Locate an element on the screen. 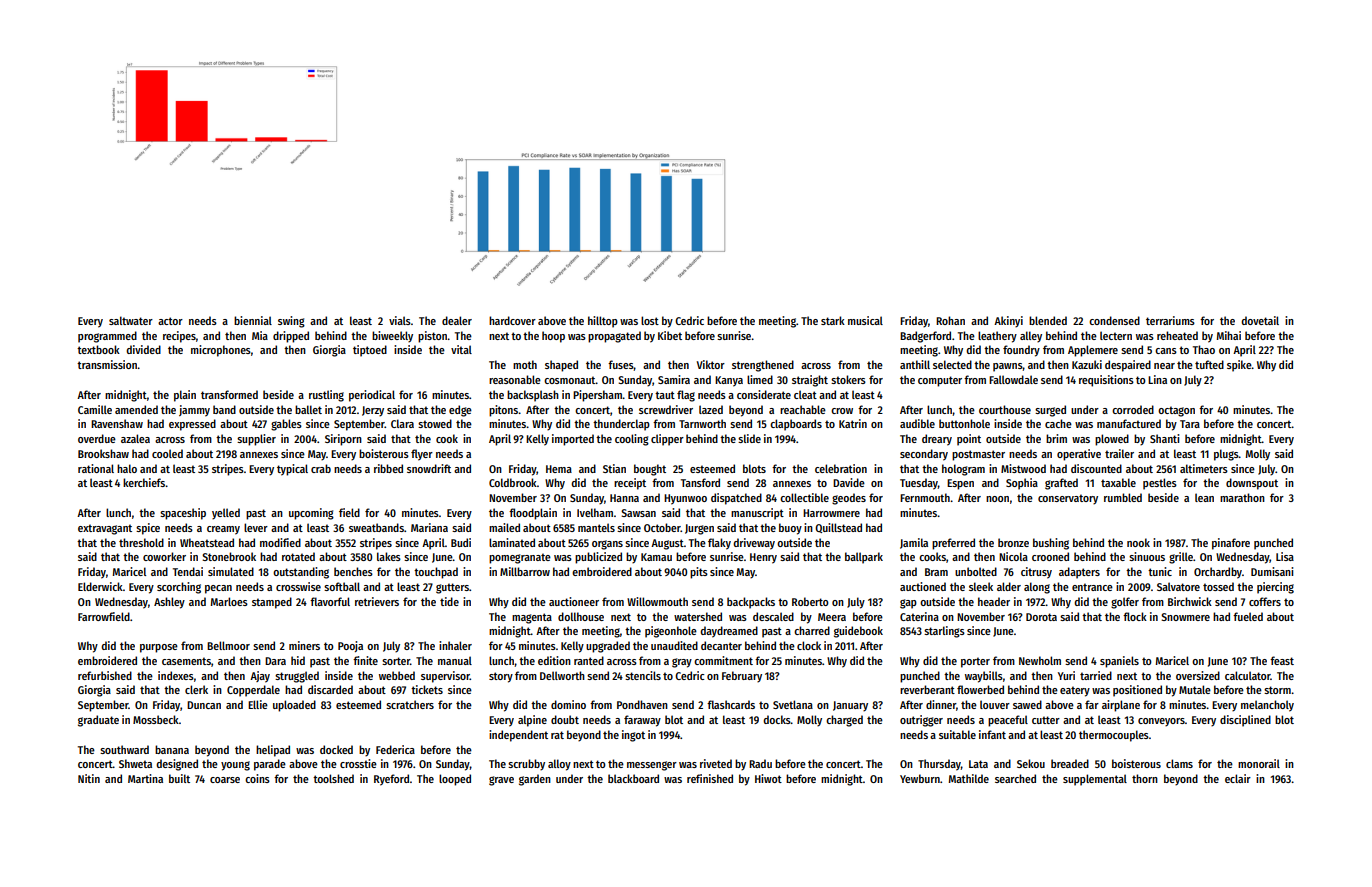 This screenshot has width=1372, height=887. biennial is located at coordinates (253, 320).
